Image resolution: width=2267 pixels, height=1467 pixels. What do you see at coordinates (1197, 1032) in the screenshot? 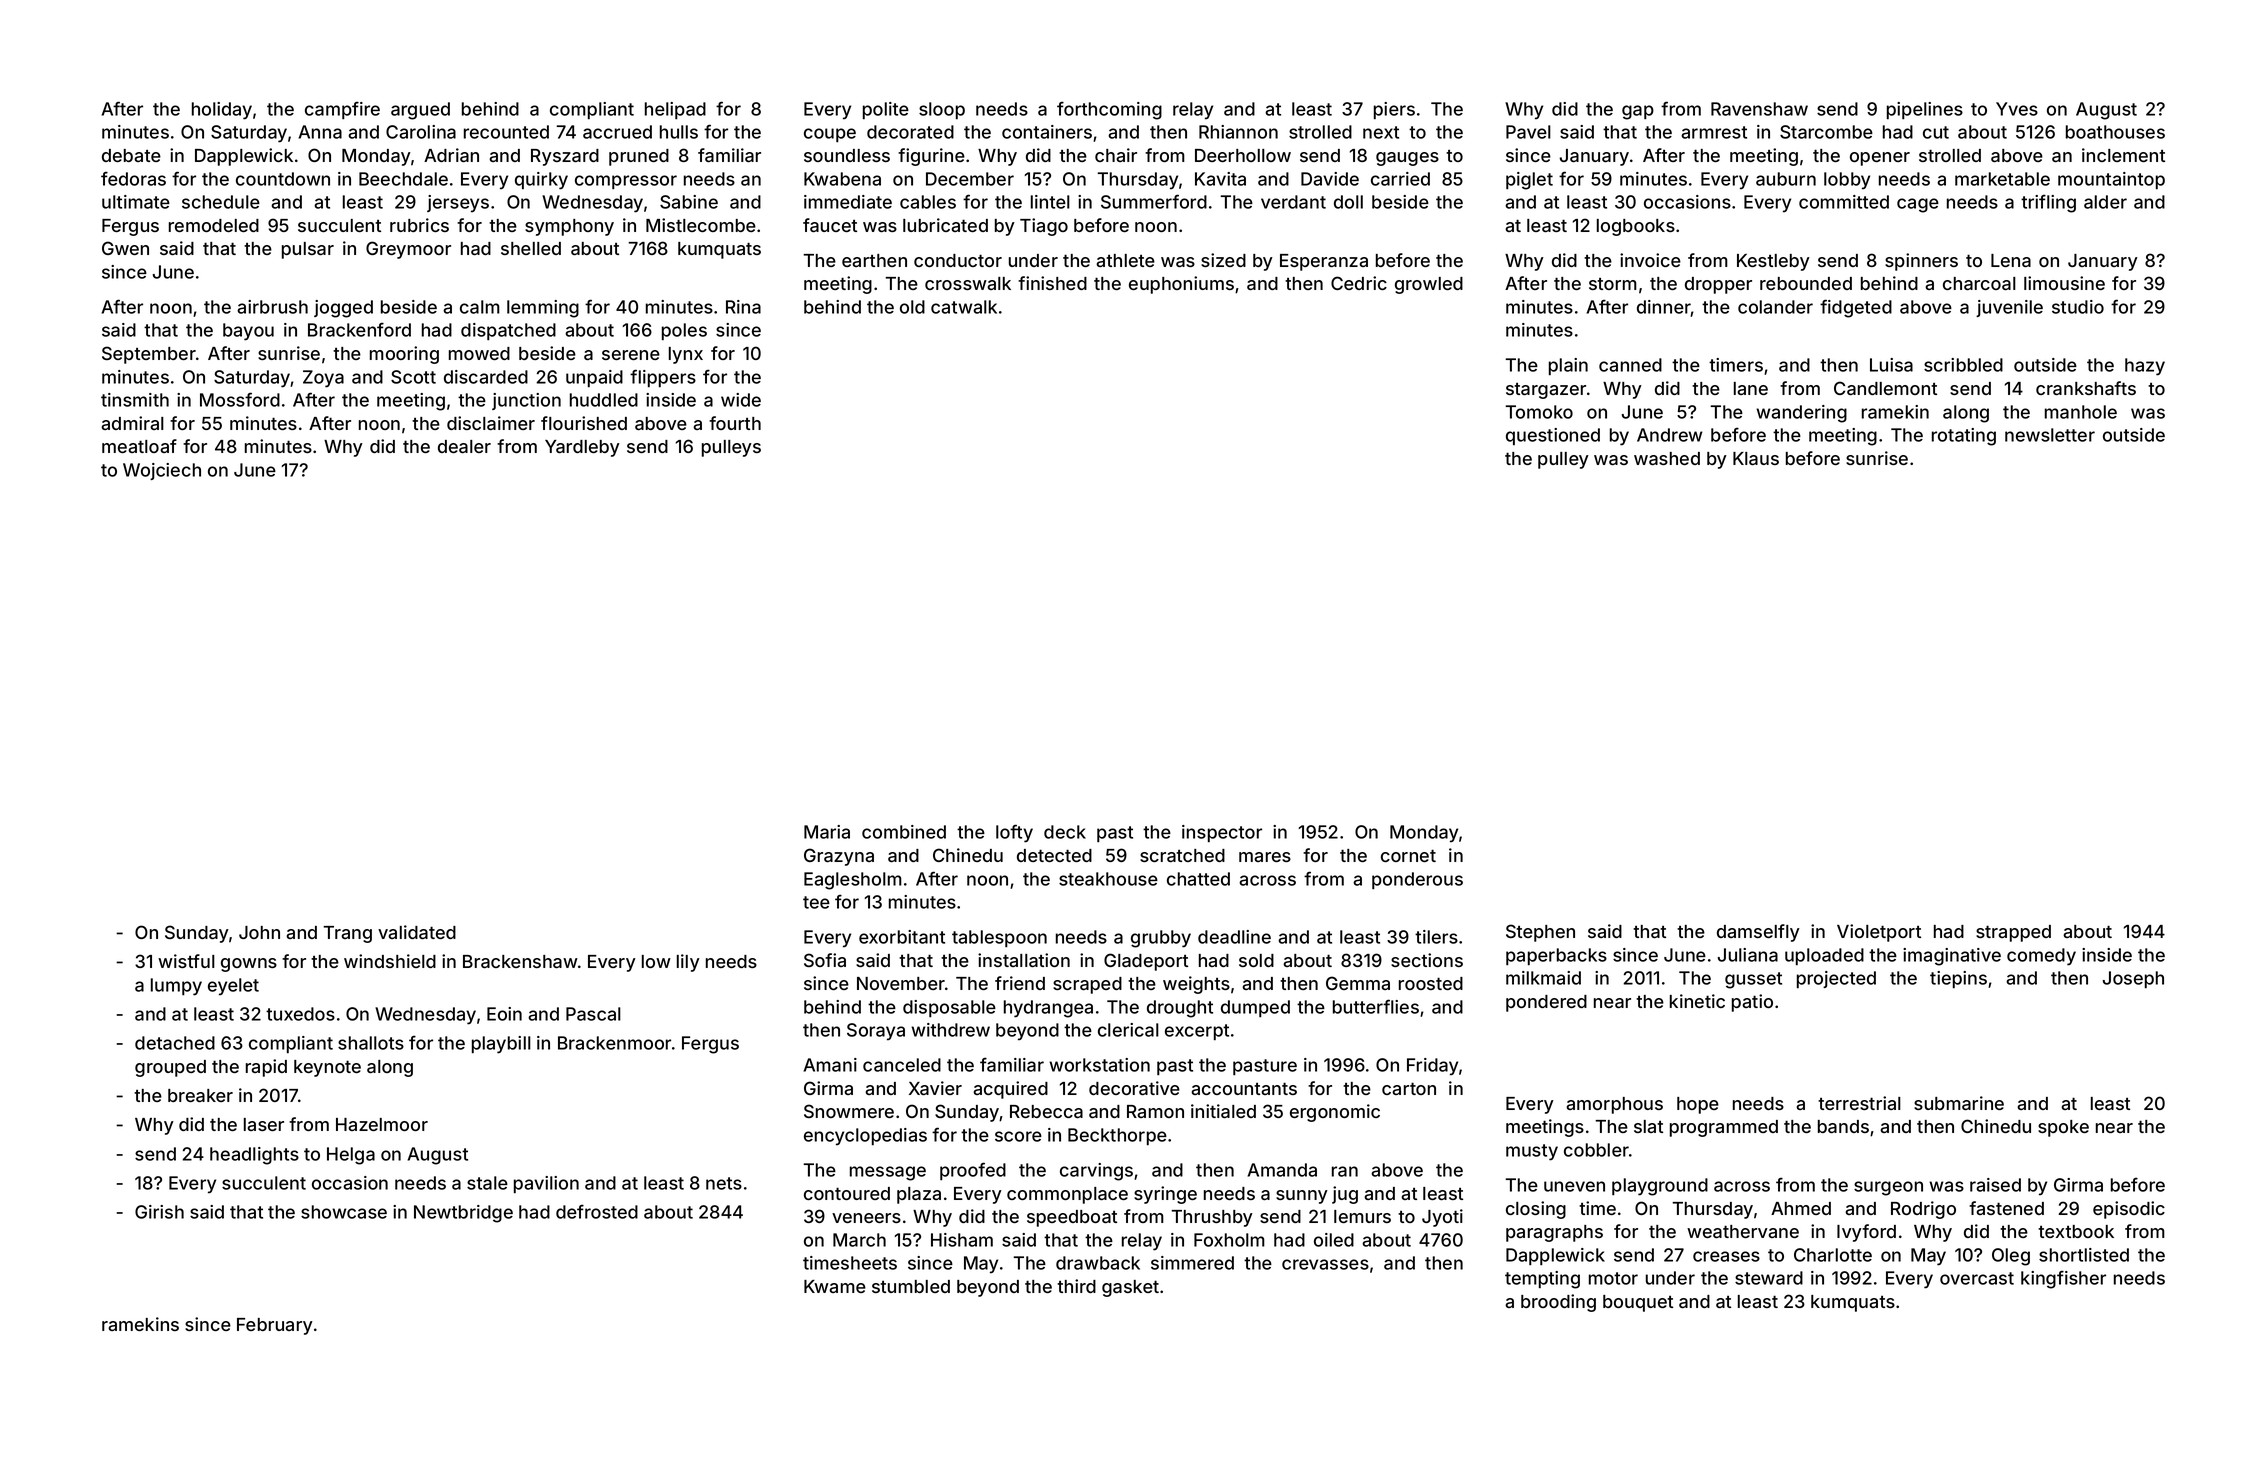
I see `excerpt` at bounding box center [1197, 1032].
